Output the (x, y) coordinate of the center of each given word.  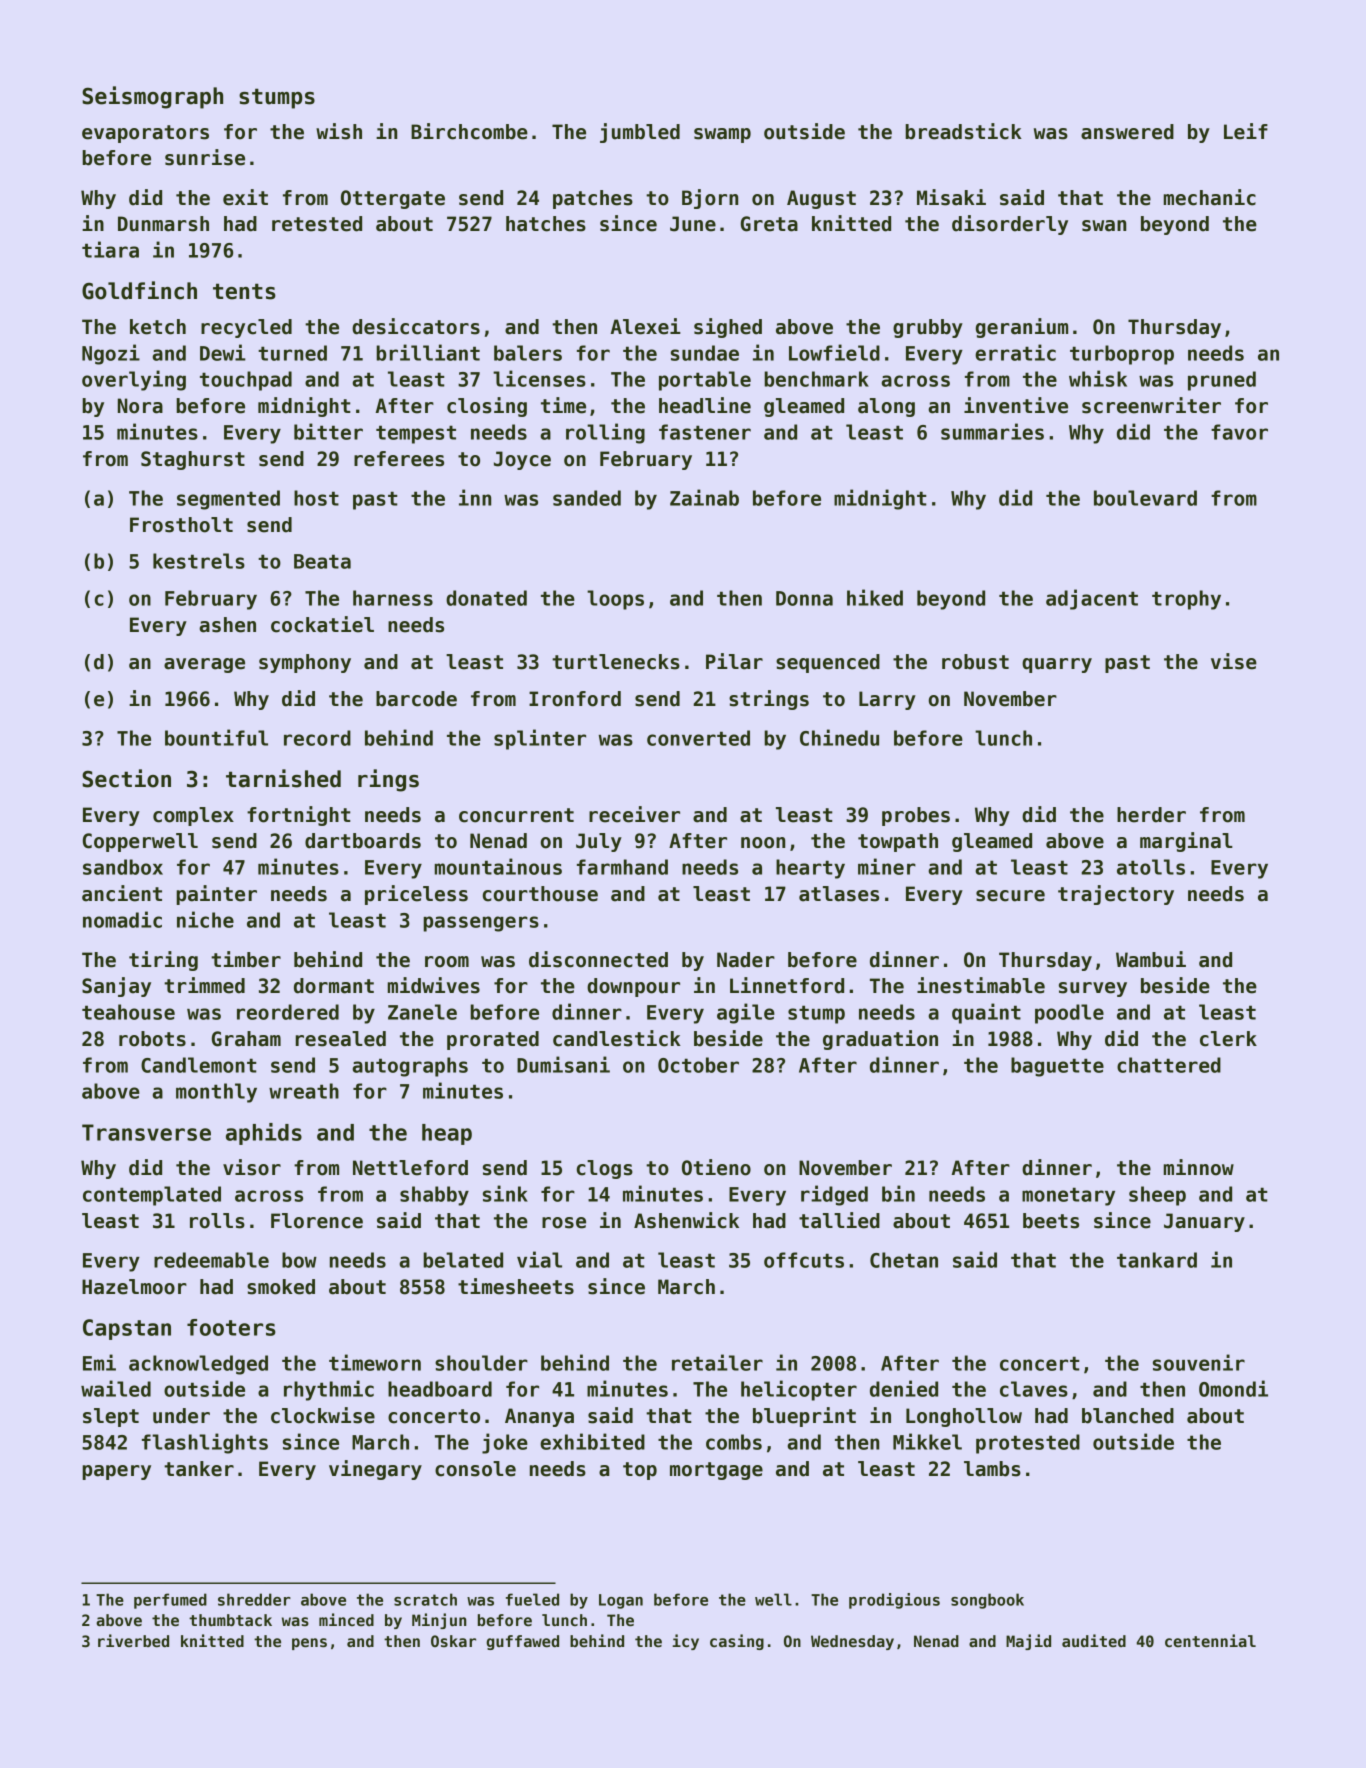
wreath (304, 1091)
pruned (1222, 381)
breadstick (963, 131)
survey (1093, 989)
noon (763, 843)
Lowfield (834, 352)
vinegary (375, 1470)
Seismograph (152, 97)
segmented (228, 500)
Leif (1246, 131)
